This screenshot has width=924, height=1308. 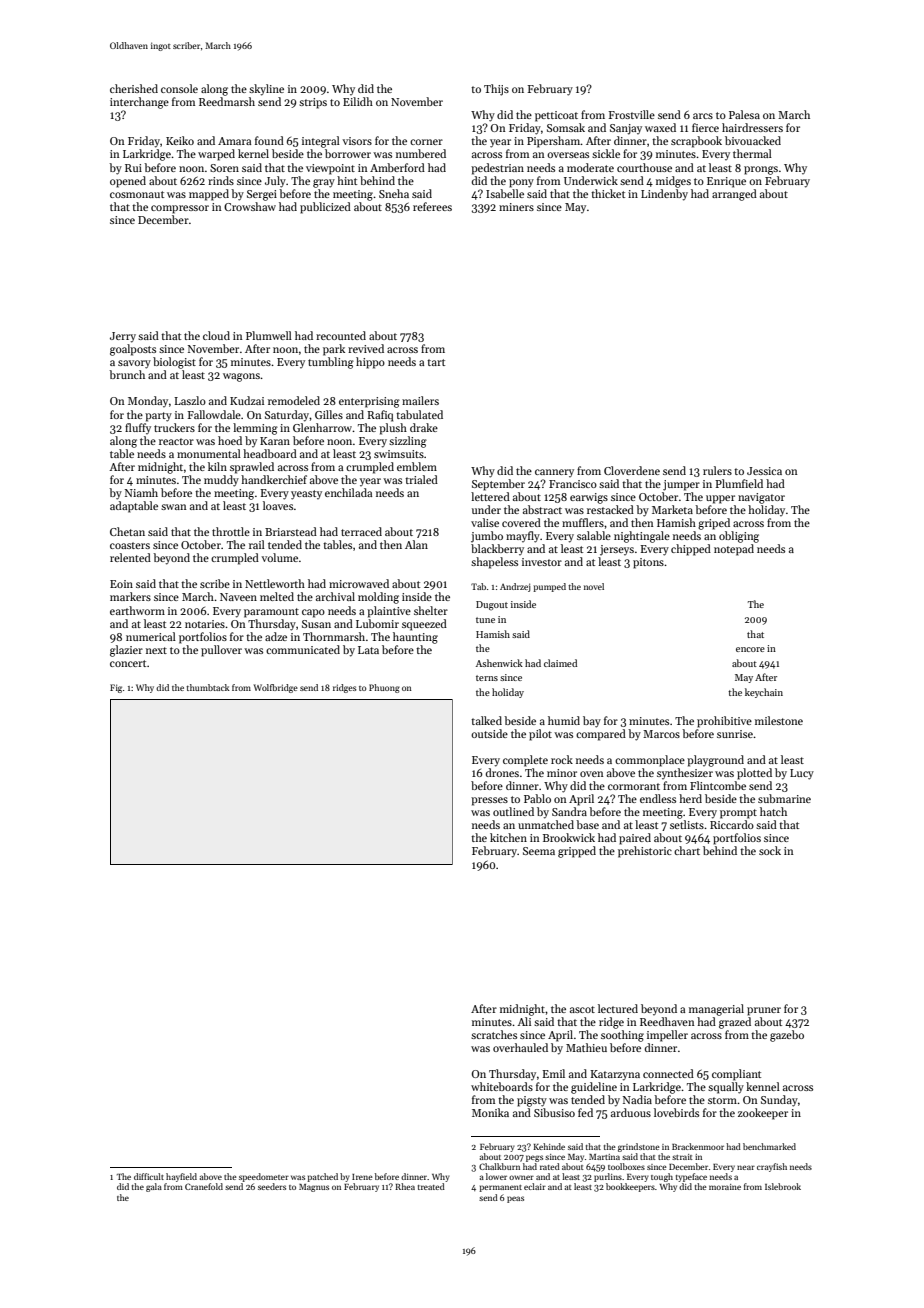 I want to click on Cloverdene, so click(x=632, y=470).
